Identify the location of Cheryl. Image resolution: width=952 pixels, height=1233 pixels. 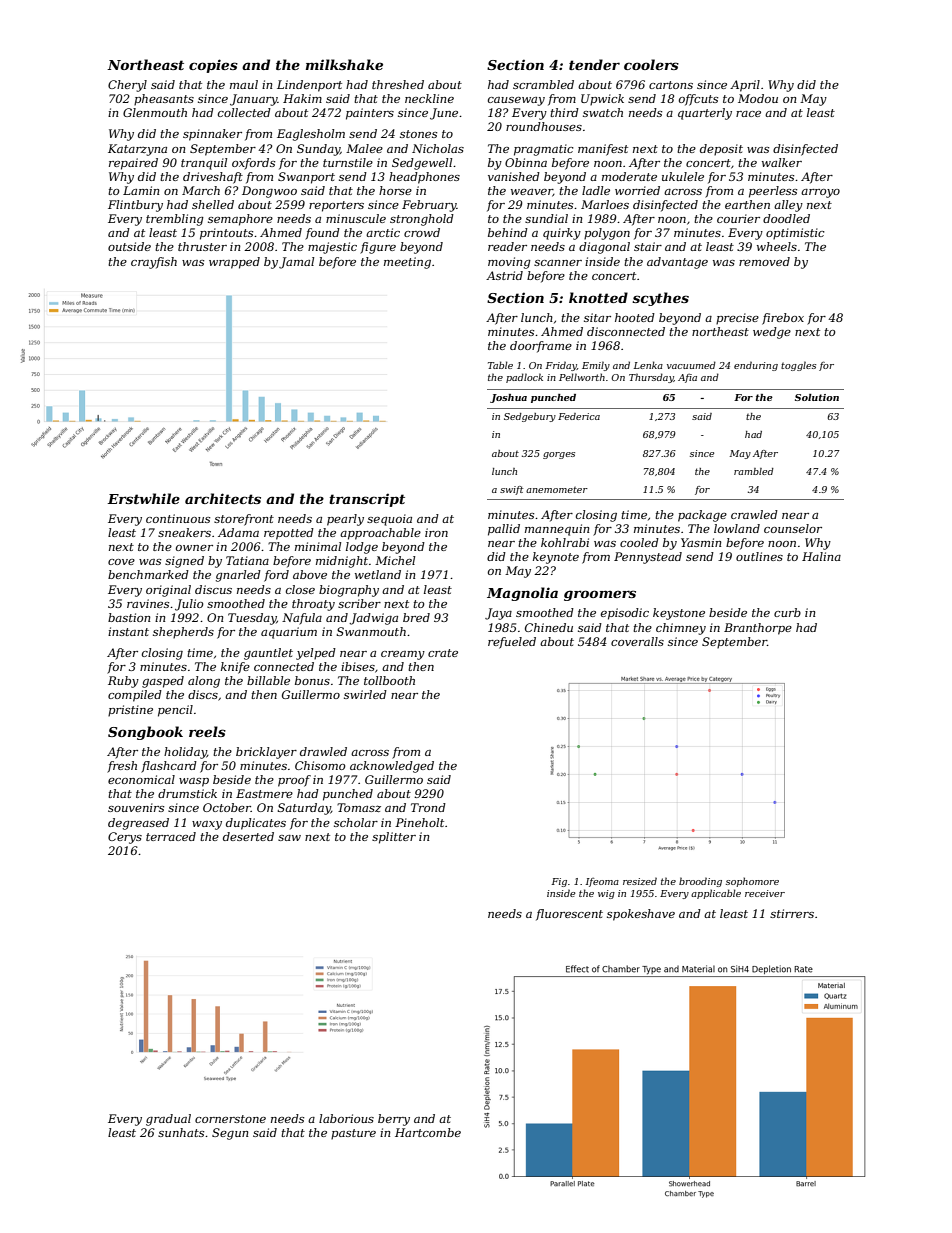
(127, 86).
